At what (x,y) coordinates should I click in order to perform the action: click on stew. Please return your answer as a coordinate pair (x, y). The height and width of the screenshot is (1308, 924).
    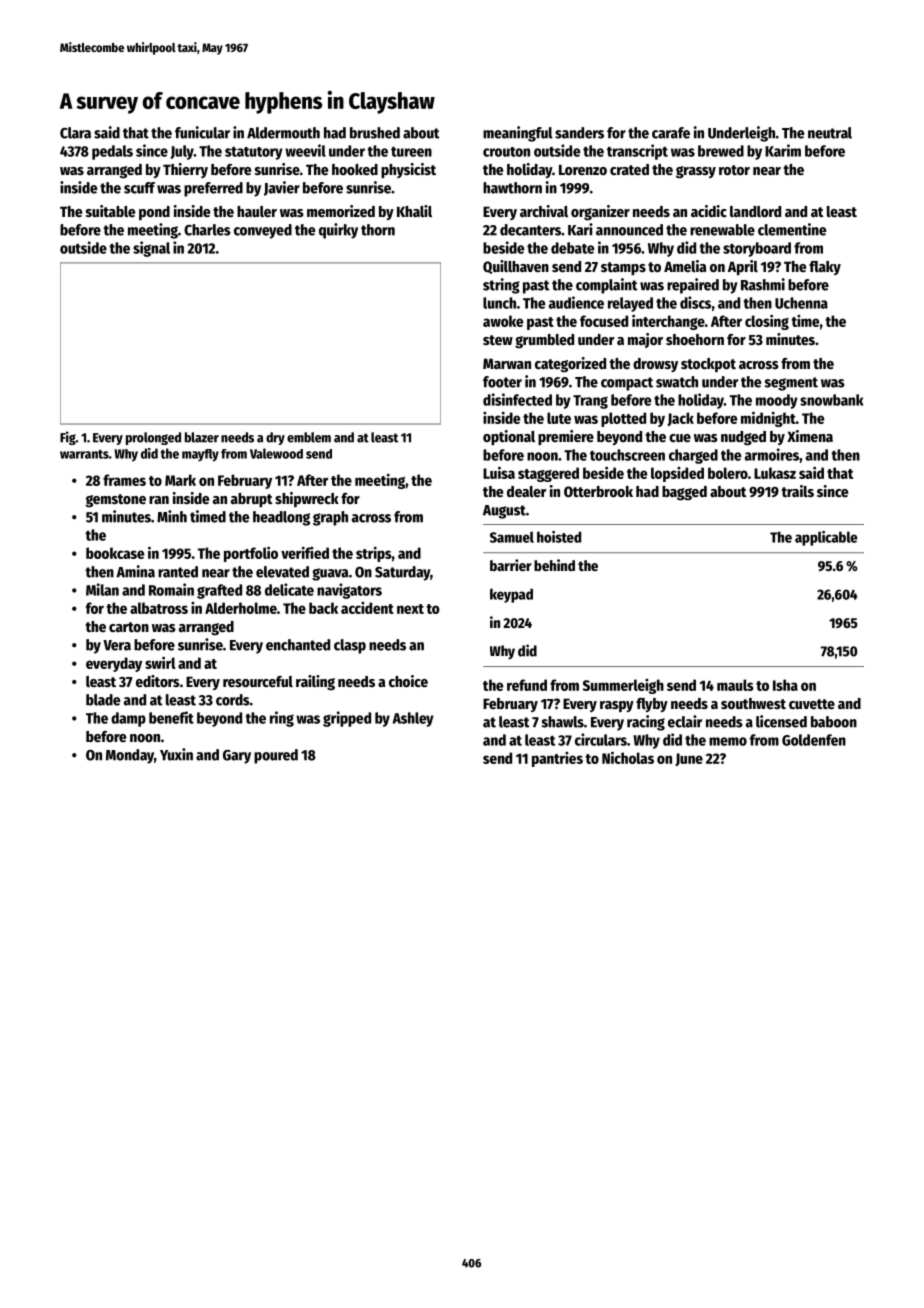
    Looking at the image, I should click on (498, 340).
